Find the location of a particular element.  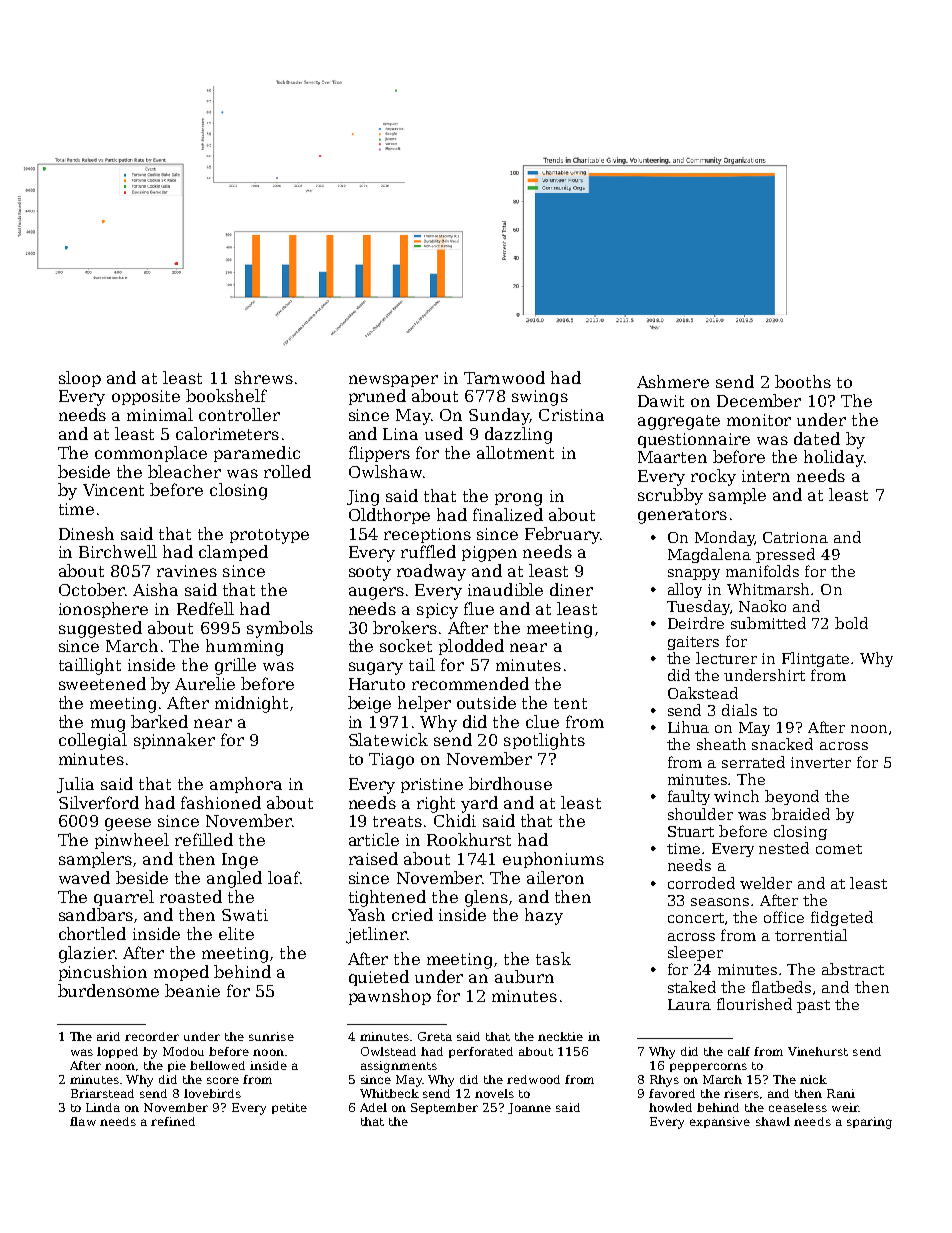

booths is located at coordinates (803, 381).
